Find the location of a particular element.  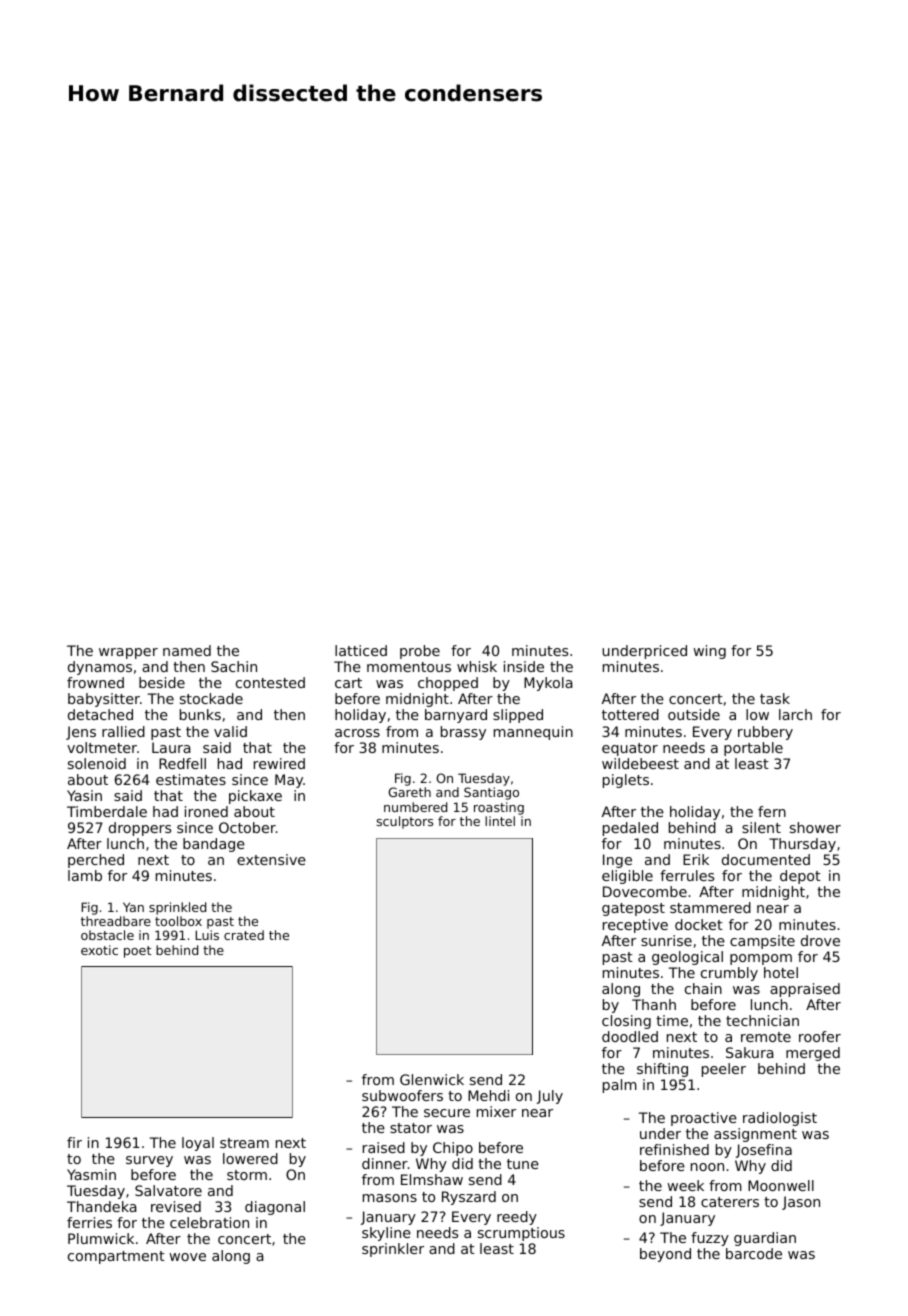

mixer is located at coordinates (496, 1111).
